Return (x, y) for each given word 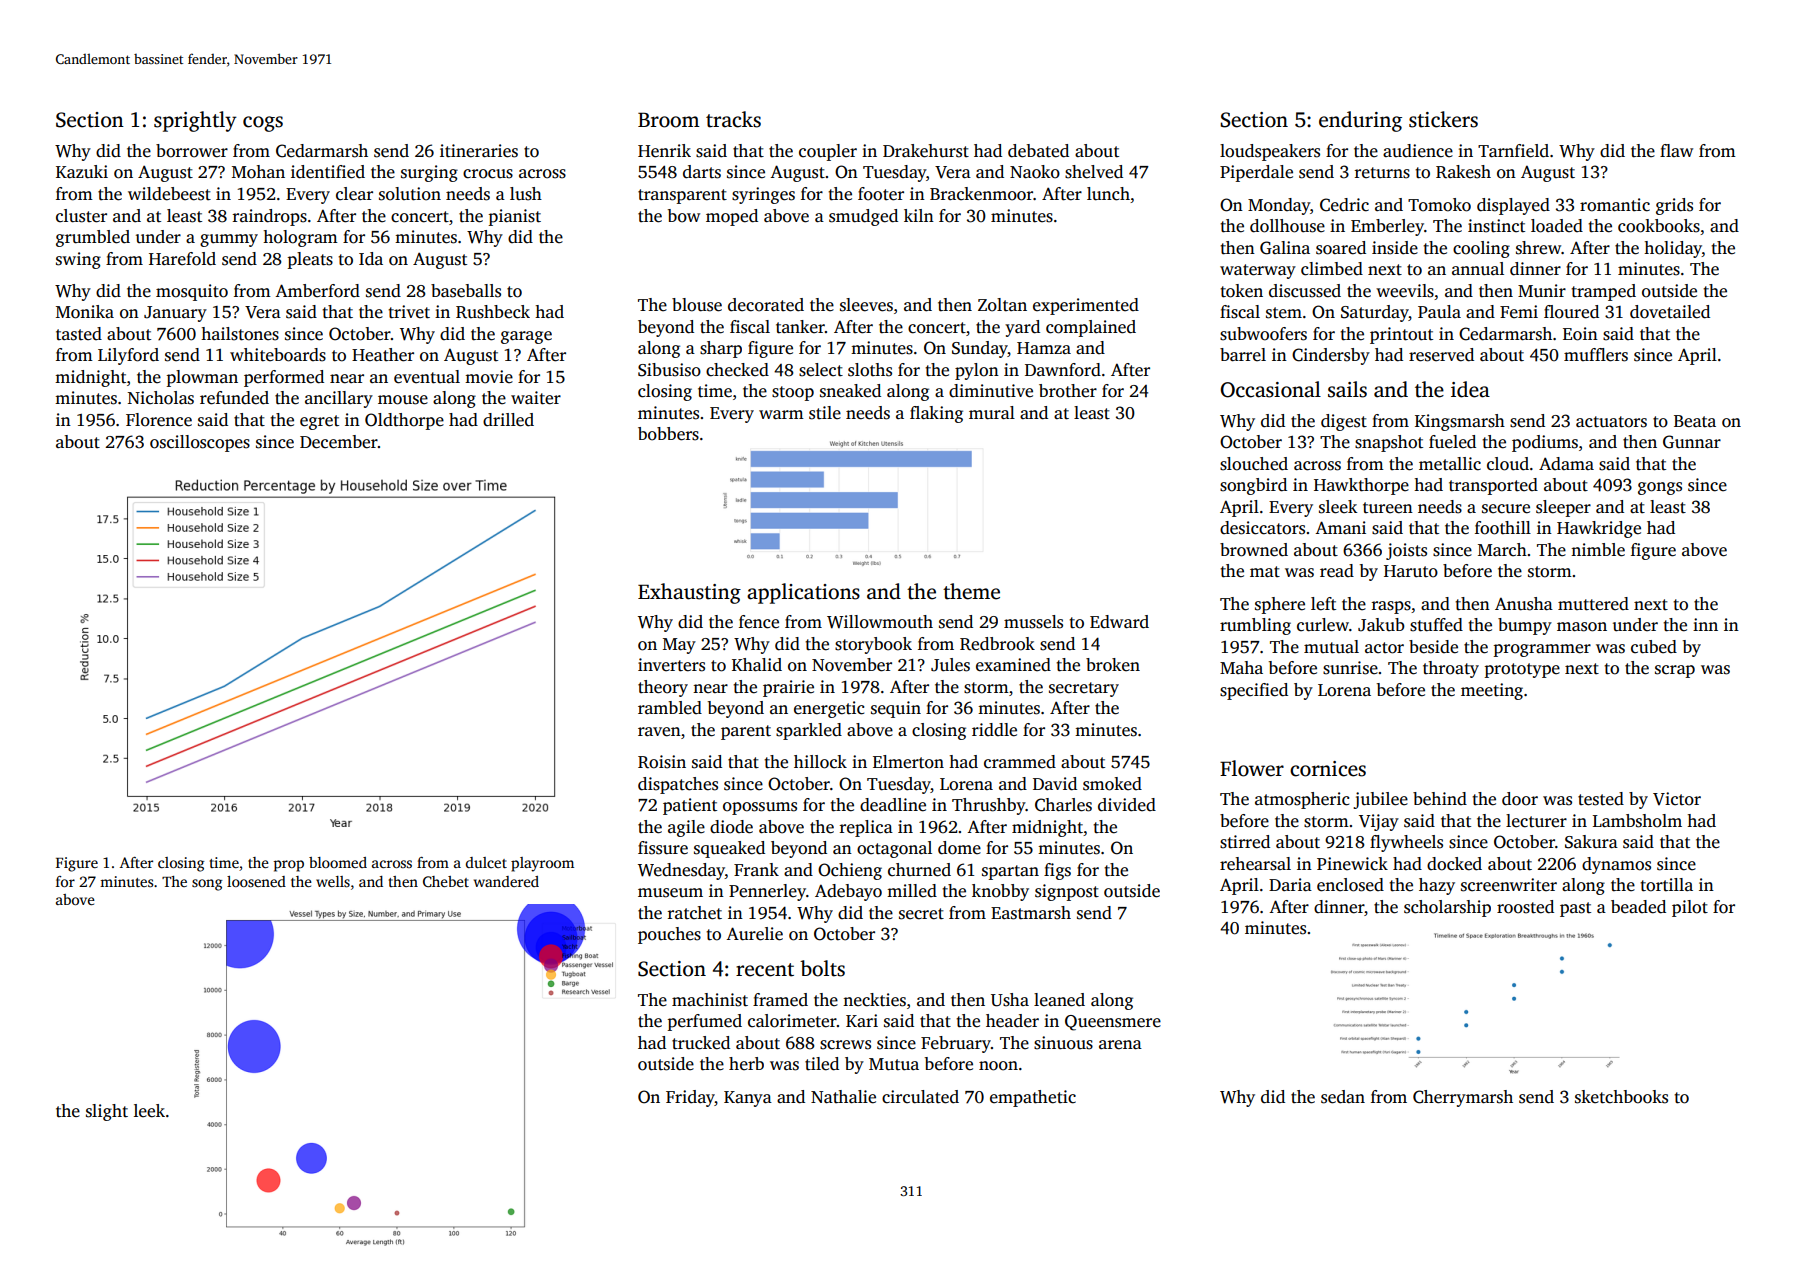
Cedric (1344, 205)
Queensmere (1113, 1023)
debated (1038, 151)
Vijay (1379, 822)
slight (107, 1112)
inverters (671, 665)
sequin (896, 709)
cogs (263, 124)
